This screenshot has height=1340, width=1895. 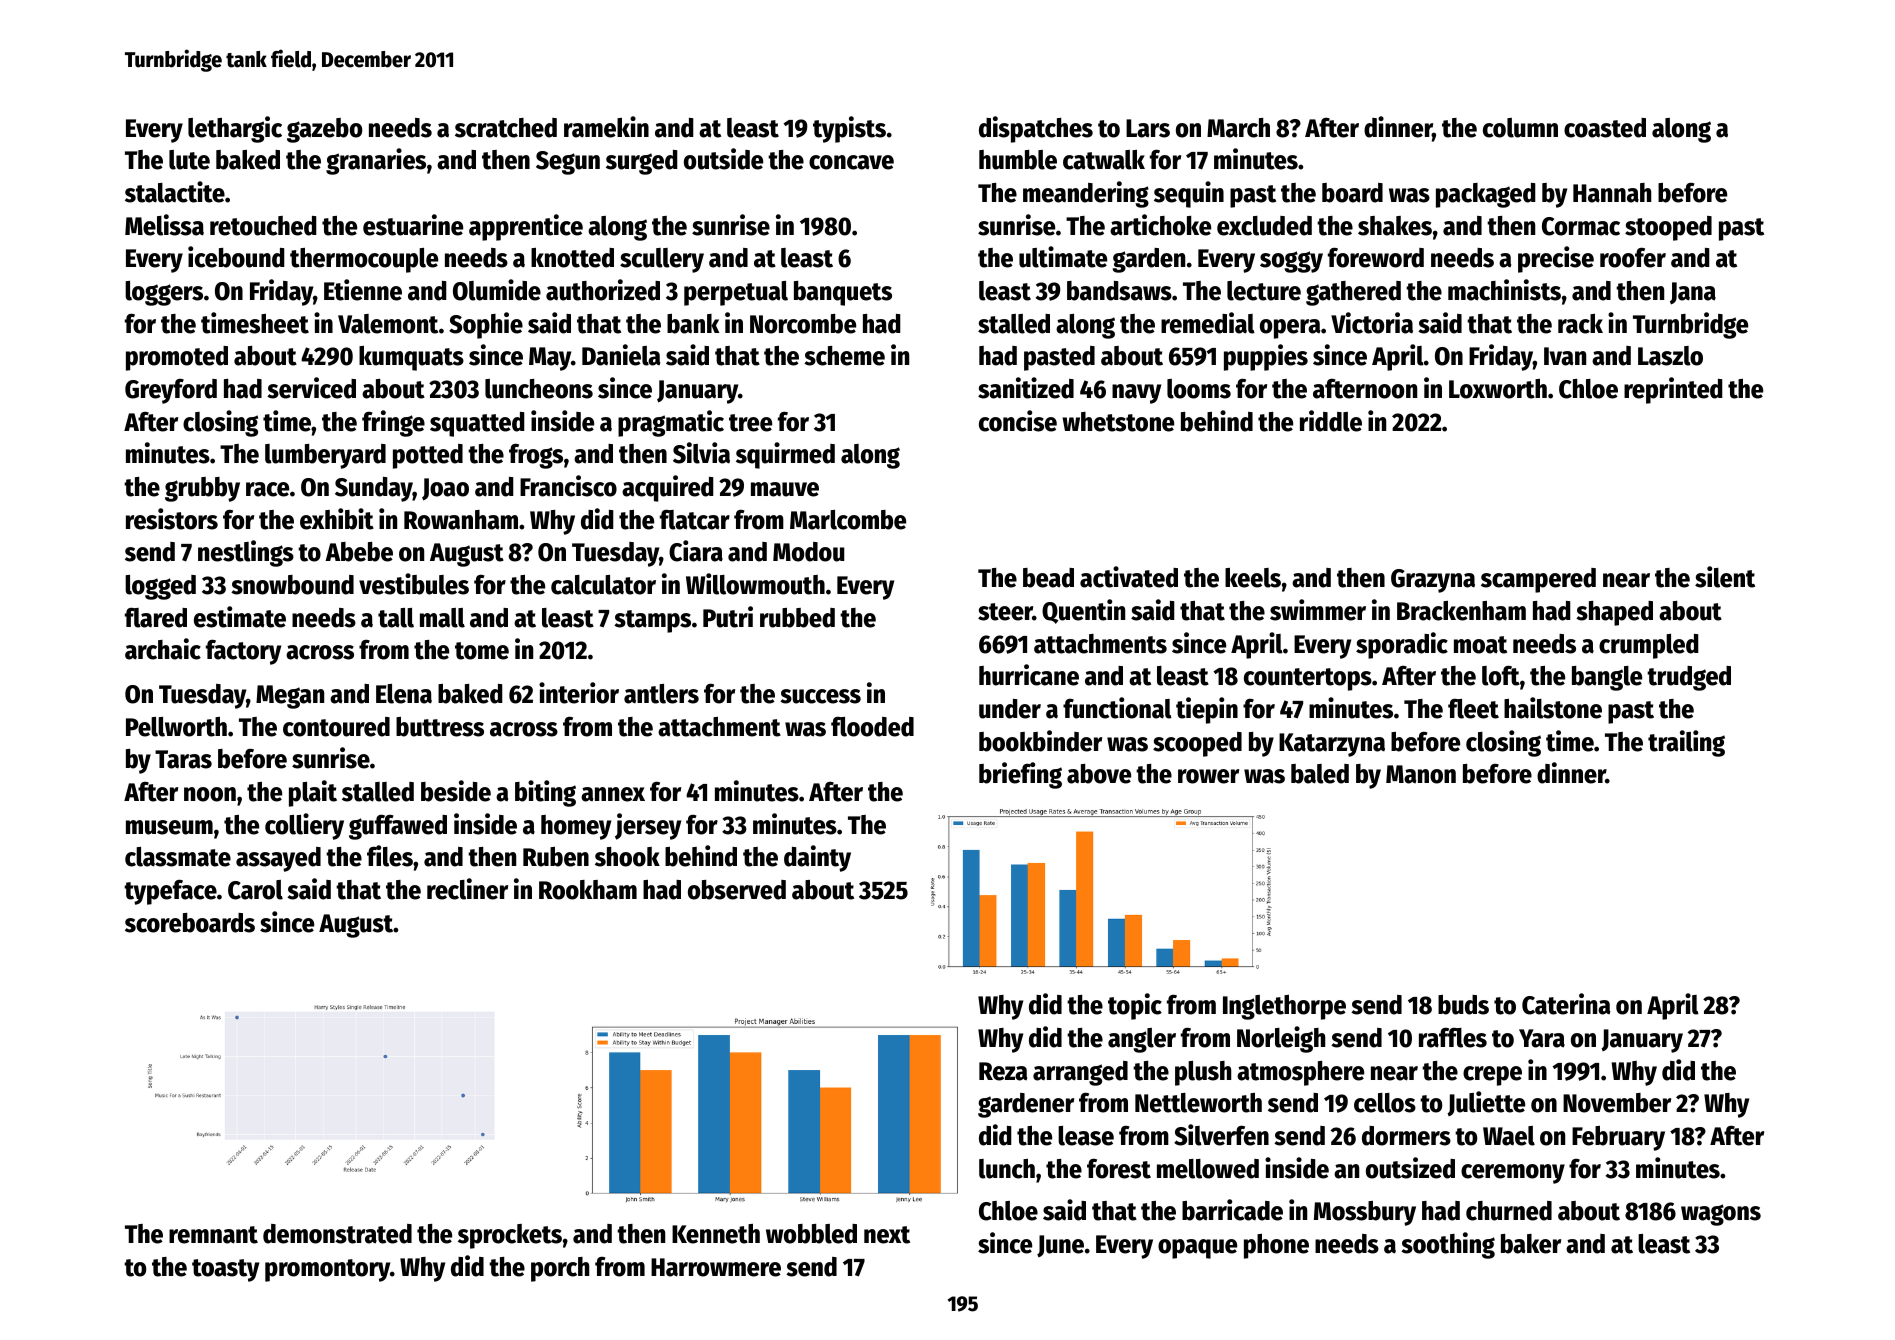 I want to click on ramekin, so click(x=606, y=127).
